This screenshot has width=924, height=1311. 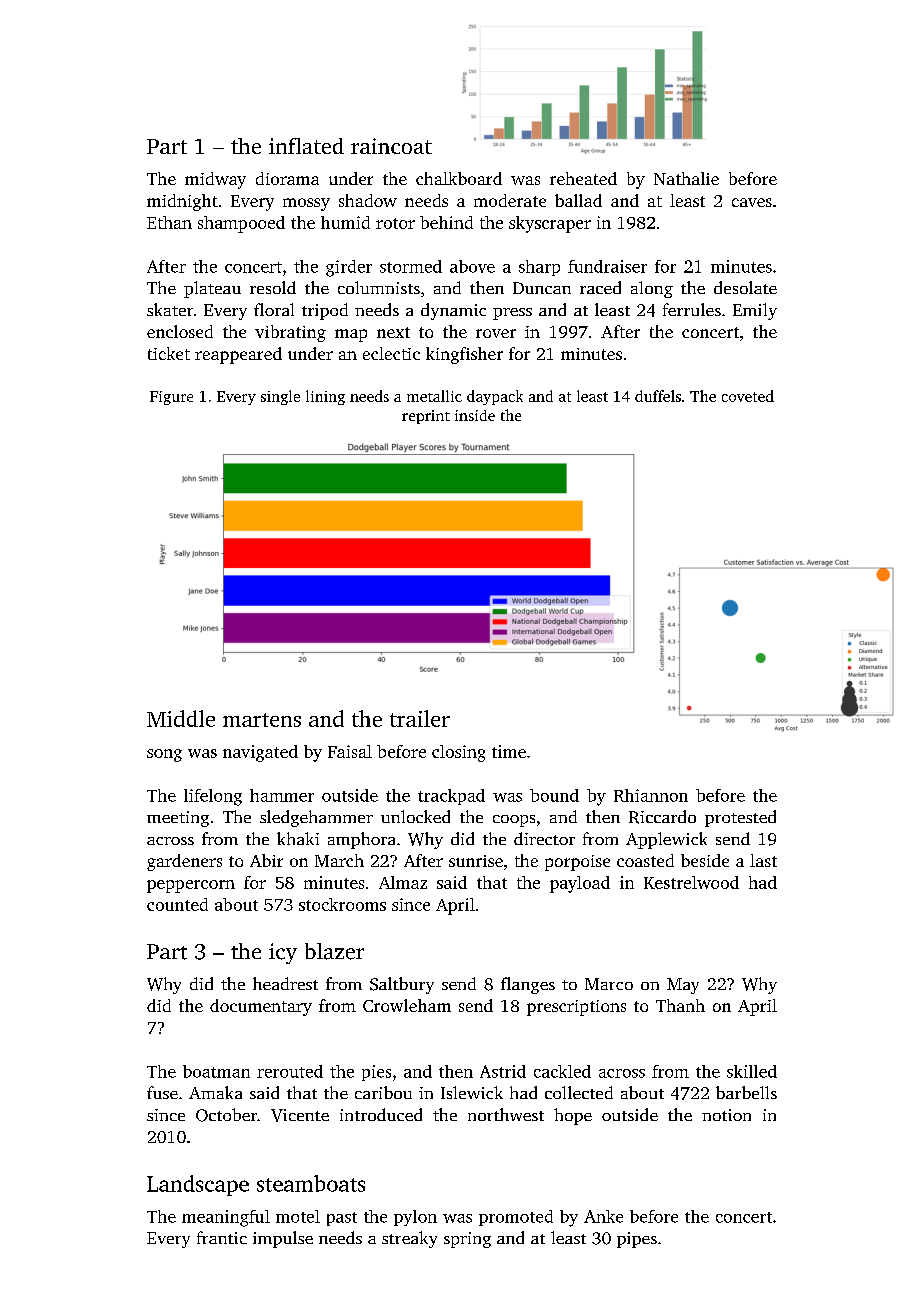 I want to click on protested, so click(x=740, y=818).
